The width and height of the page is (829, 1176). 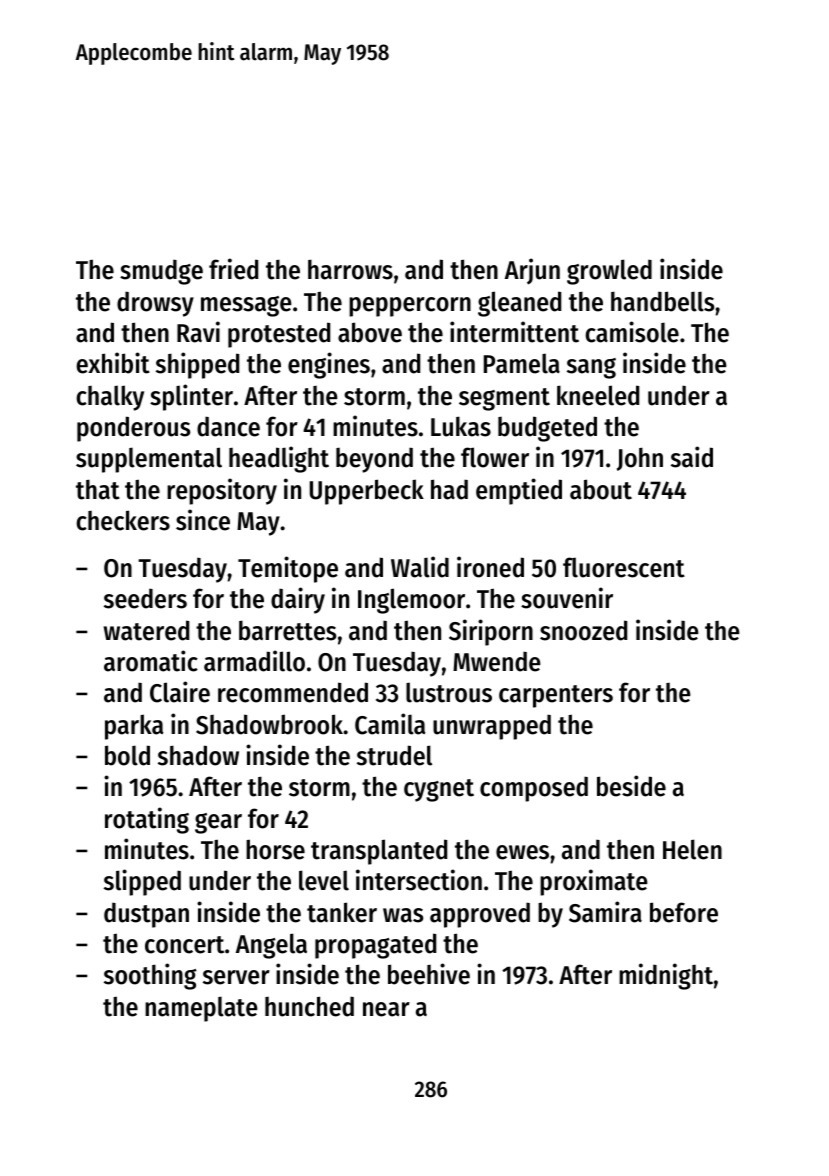 What do you see at coordinates (394, 755) in the page?
I see `strudel` at bounding box center [394, 755].
